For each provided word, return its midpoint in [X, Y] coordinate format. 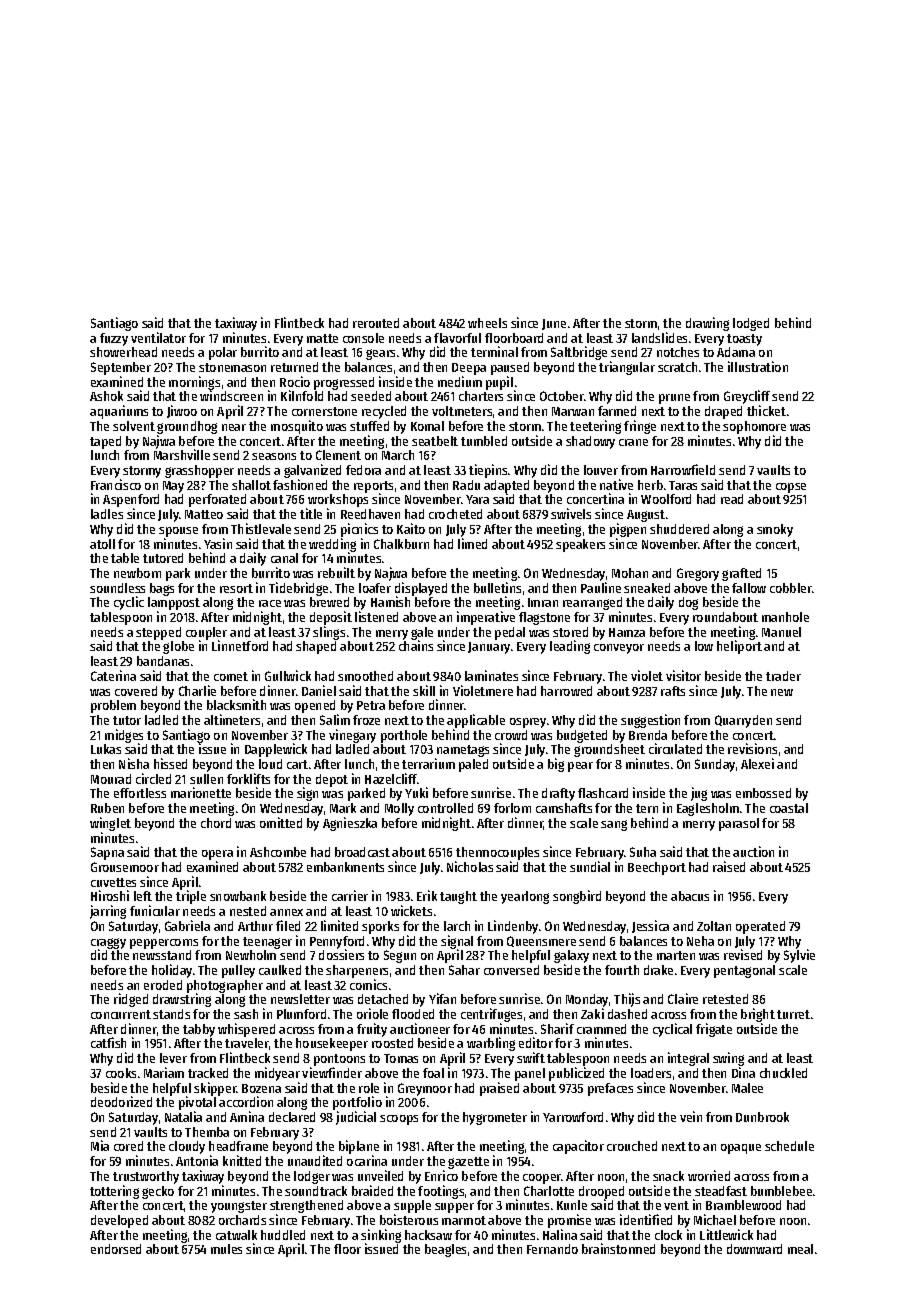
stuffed [369, 426]
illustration [758, 366]
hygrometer [495, 1118]
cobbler [791, 588]
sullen [206, 779]
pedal [510, 633]
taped [105, 442]
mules [226, 1249]
